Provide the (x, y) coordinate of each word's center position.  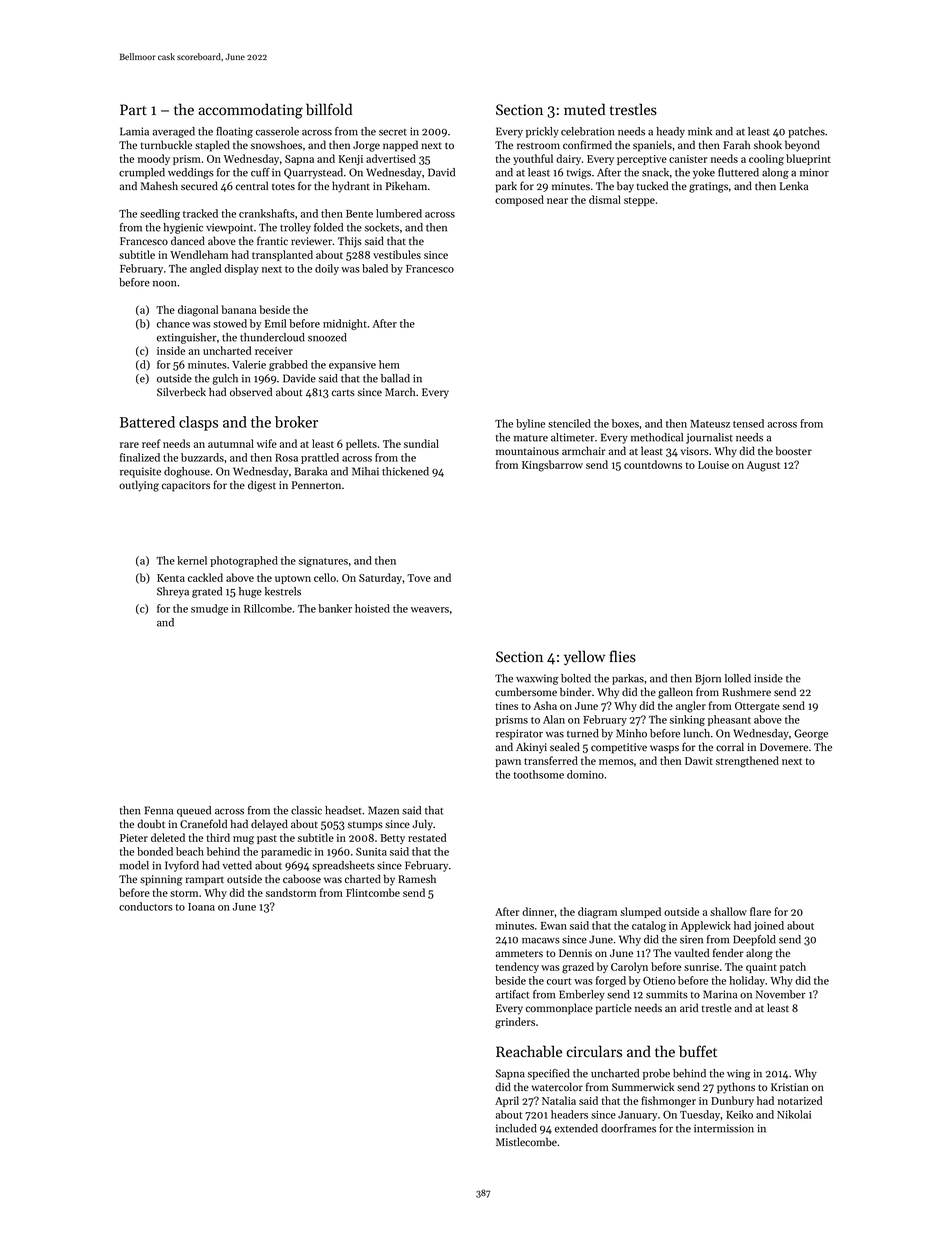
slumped (640, 912)
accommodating (250, 111)
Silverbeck (181, 391)
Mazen (383, 810)
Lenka (794, 185)
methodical (657, 437)
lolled (738, 678)
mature (531, 438)
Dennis (575, 953)
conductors (146, 906)
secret (393, 132)
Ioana (201, 907)
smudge (209, 609)
